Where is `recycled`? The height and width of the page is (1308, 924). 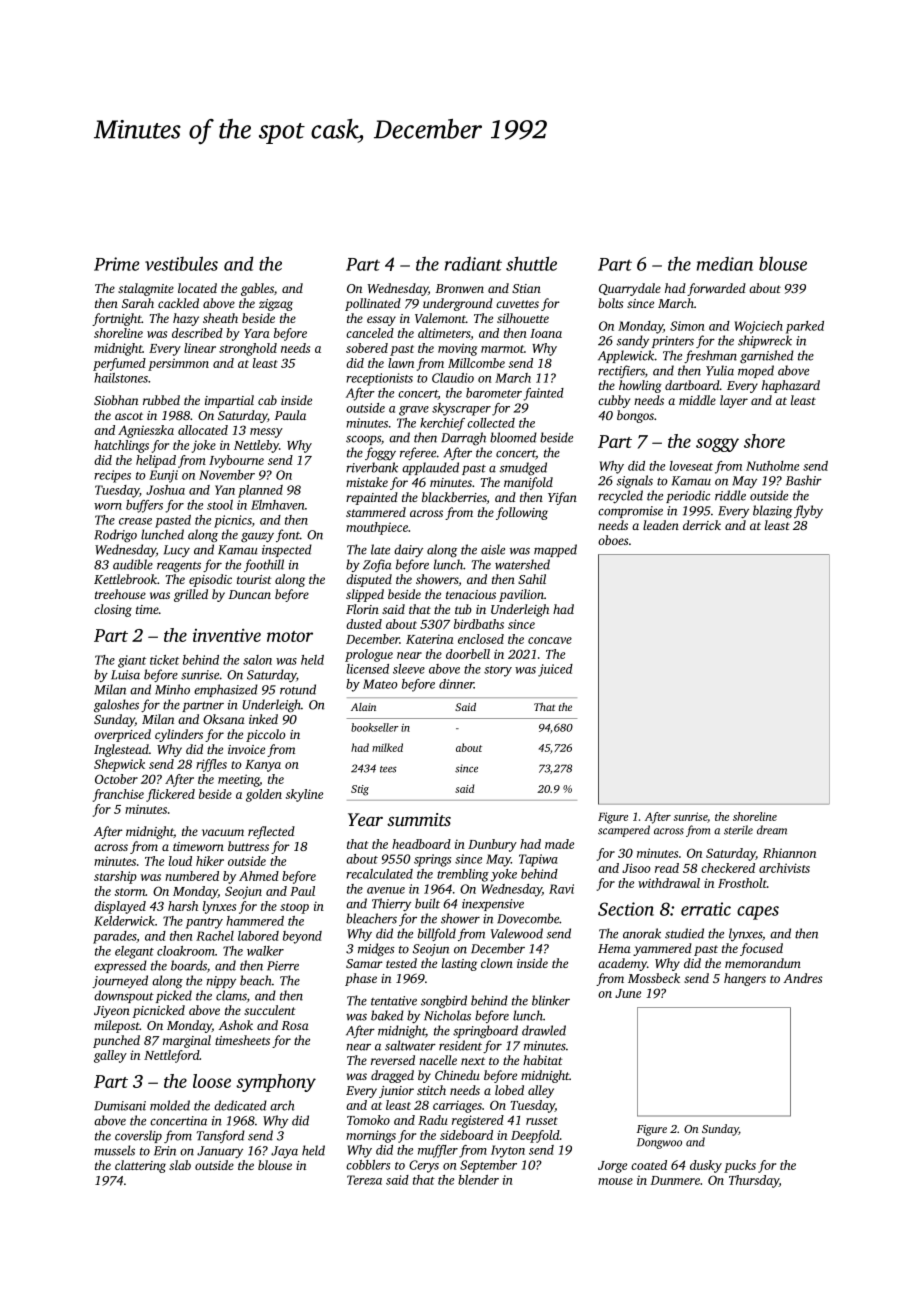 recycled is located at coordinates (620, 496).
